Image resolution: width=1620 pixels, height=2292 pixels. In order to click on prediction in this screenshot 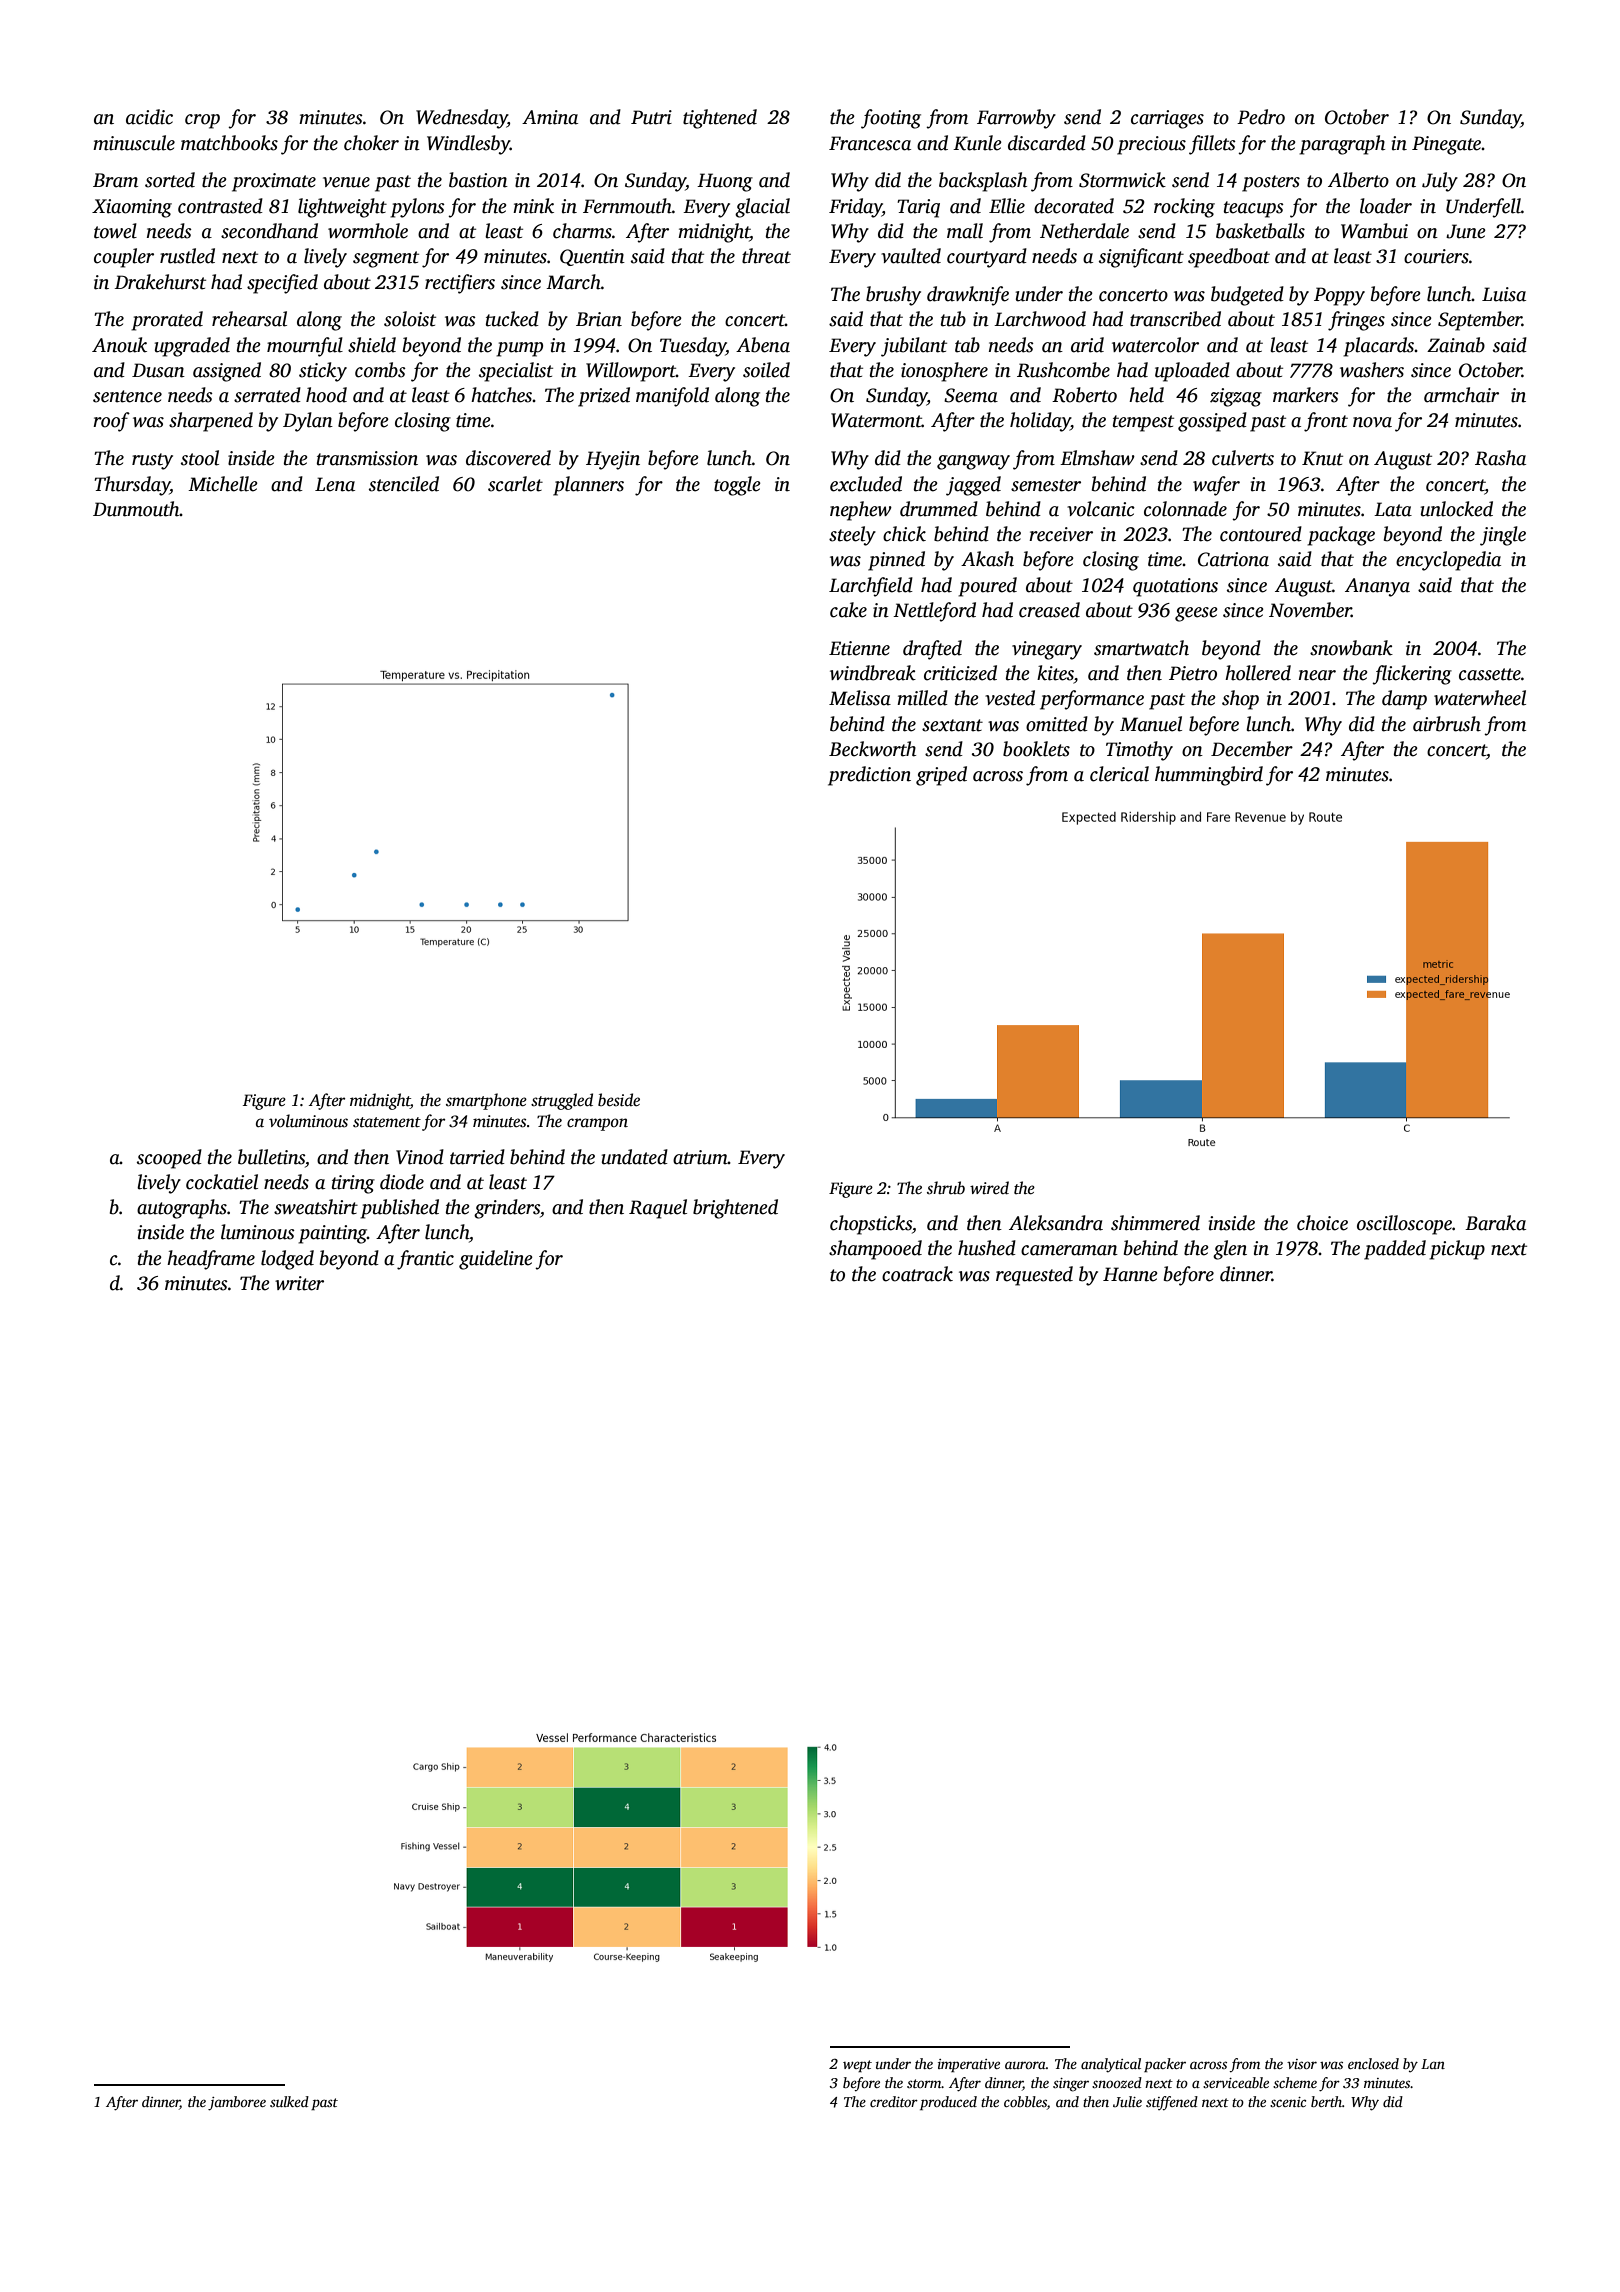, I will do `click(869, 776)`.
